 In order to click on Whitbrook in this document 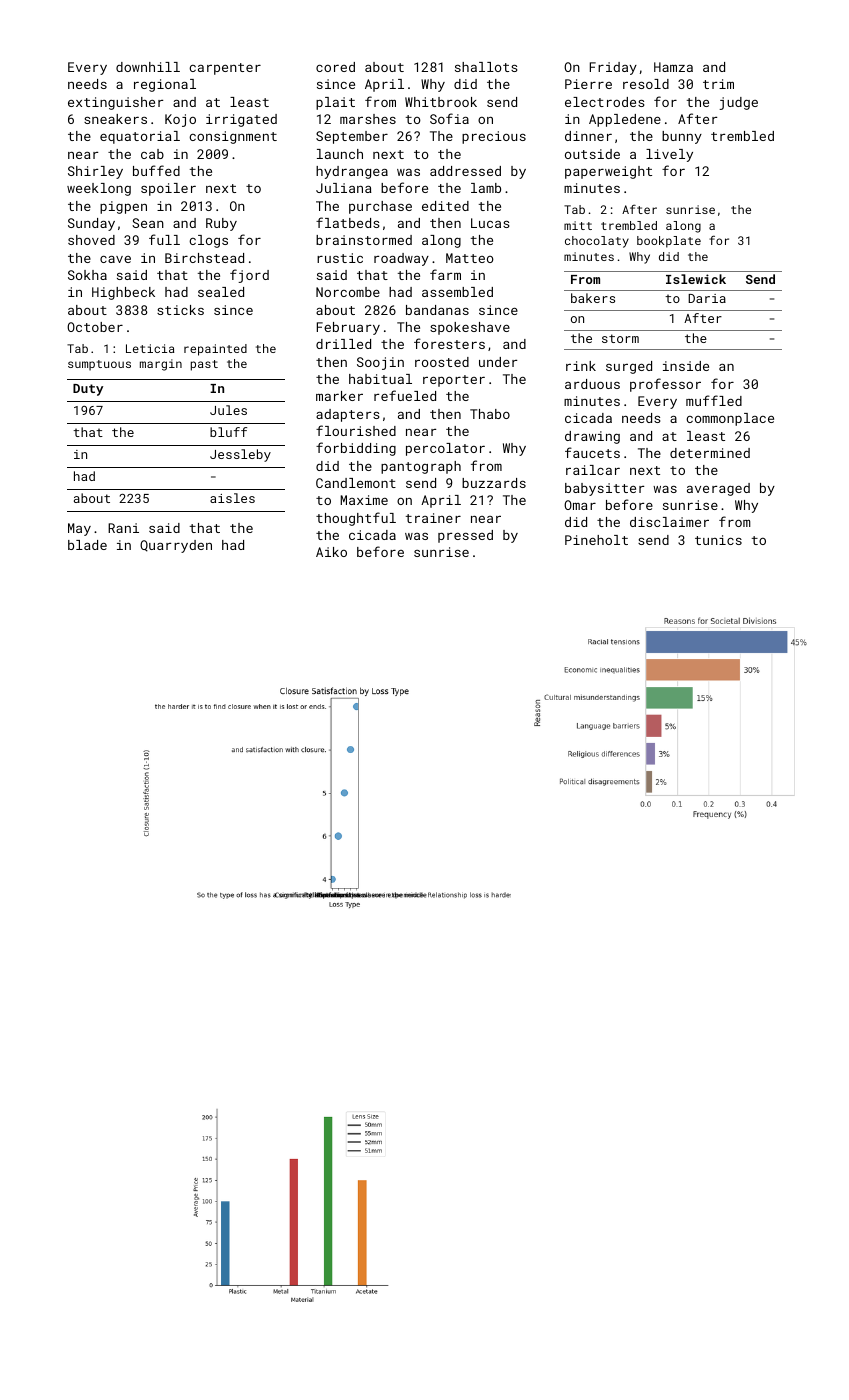, I will do `click(441, 102)`.
